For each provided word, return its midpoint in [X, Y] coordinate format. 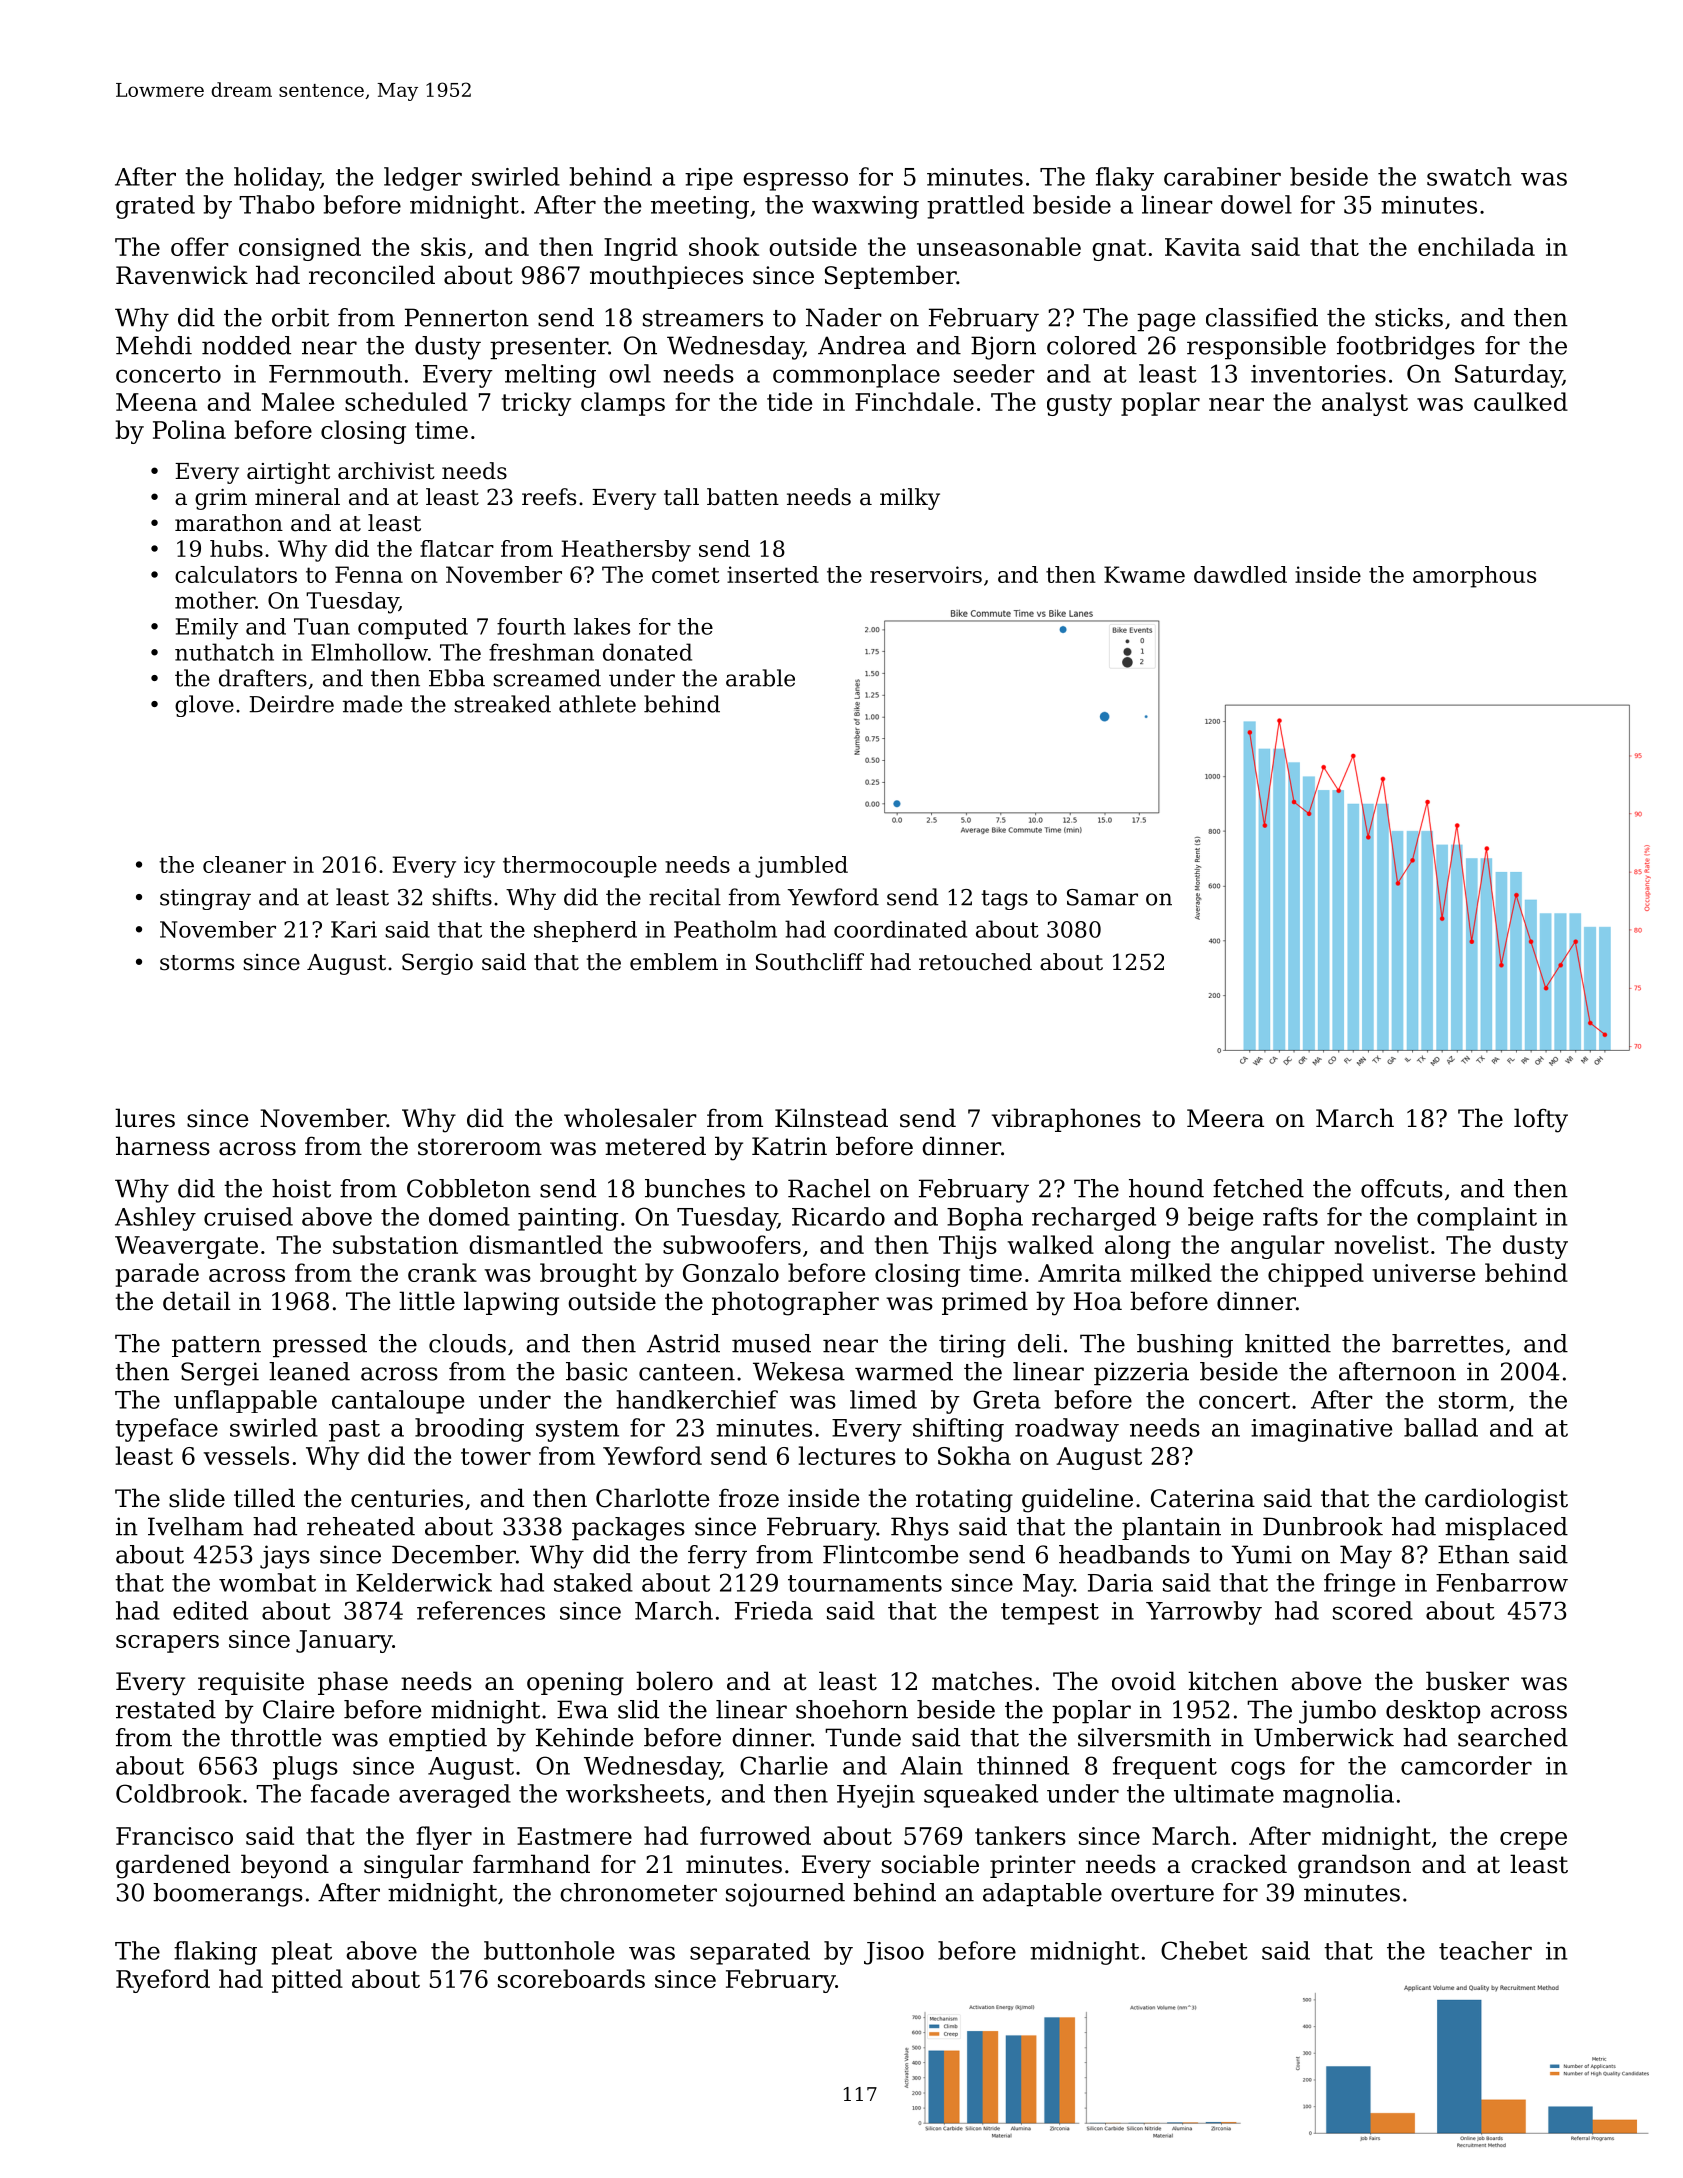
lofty [1541, 1120]
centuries [407, 1498]
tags [1004, 900]
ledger [423, 179]
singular [413, 1866]
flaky [1125, 179]
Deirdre [291, 704]
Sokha [974, 1455]
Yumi [1261, 1554]
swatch [1469, 176]
